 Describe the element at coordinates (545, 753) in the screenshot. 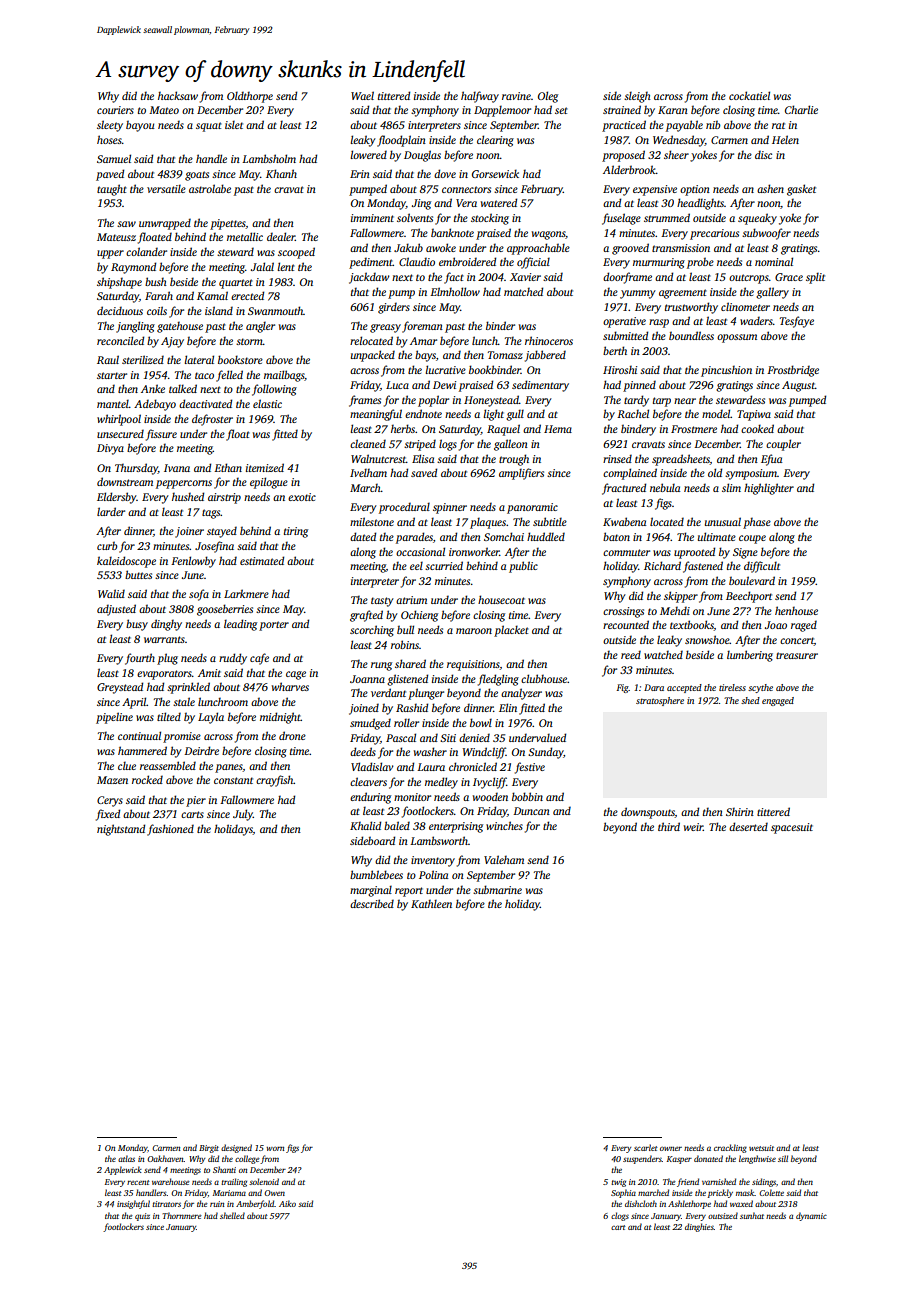

I see `Sunday` at that location.
